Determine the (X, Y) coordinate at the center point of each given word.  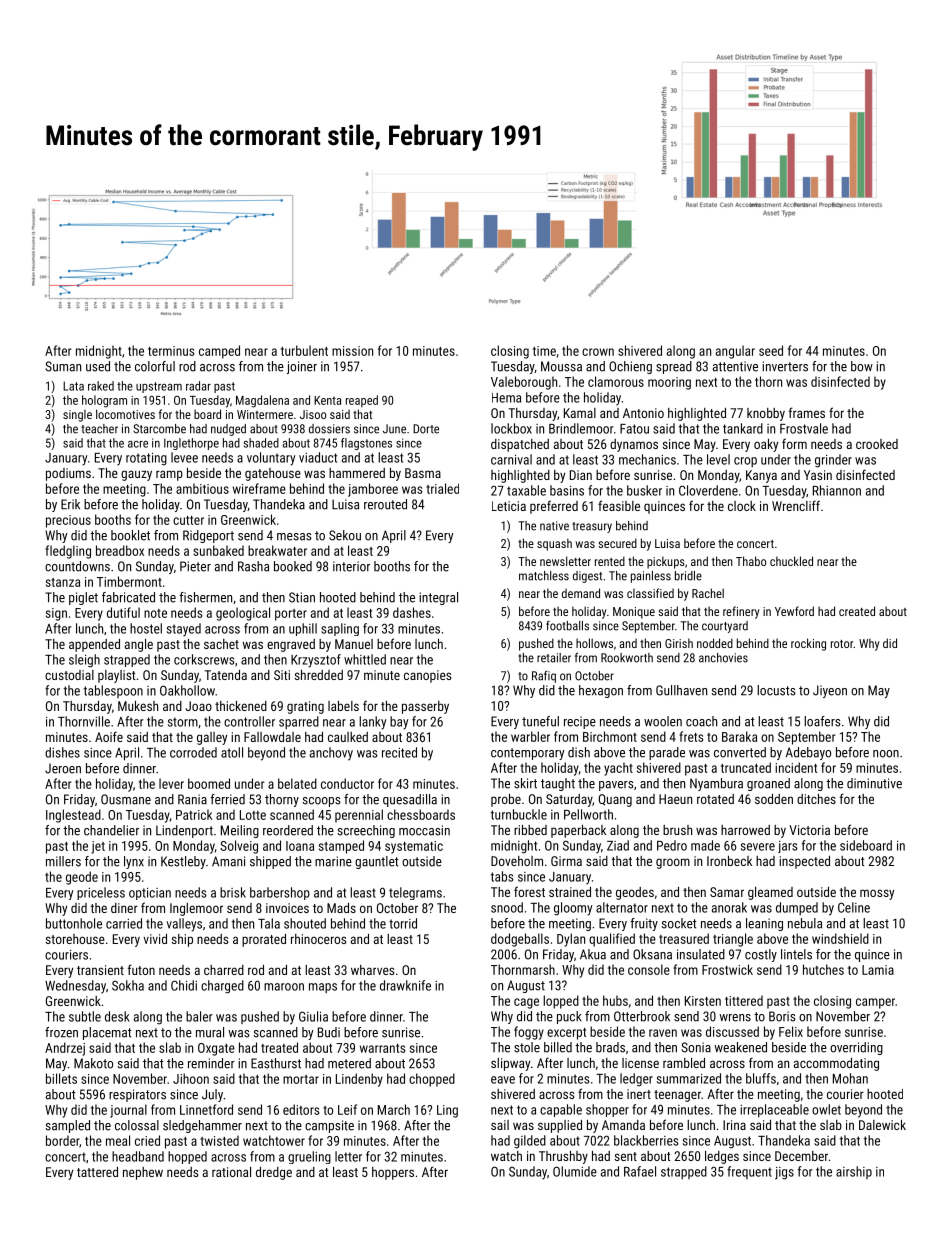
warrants (383, 1048)
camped (219, 352)
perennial (359, 816)
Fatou (634, 429)
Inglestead (73, 816)
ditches (816, 799)
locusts (776, 690)
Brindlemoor (581, 428)
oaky (766, 445)
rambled (684, 1063)
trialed (442, 488)
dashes (412, 612)
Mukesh (138, 706)
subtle (85, 1016)
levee (184, 457)
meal (118, 1140)
